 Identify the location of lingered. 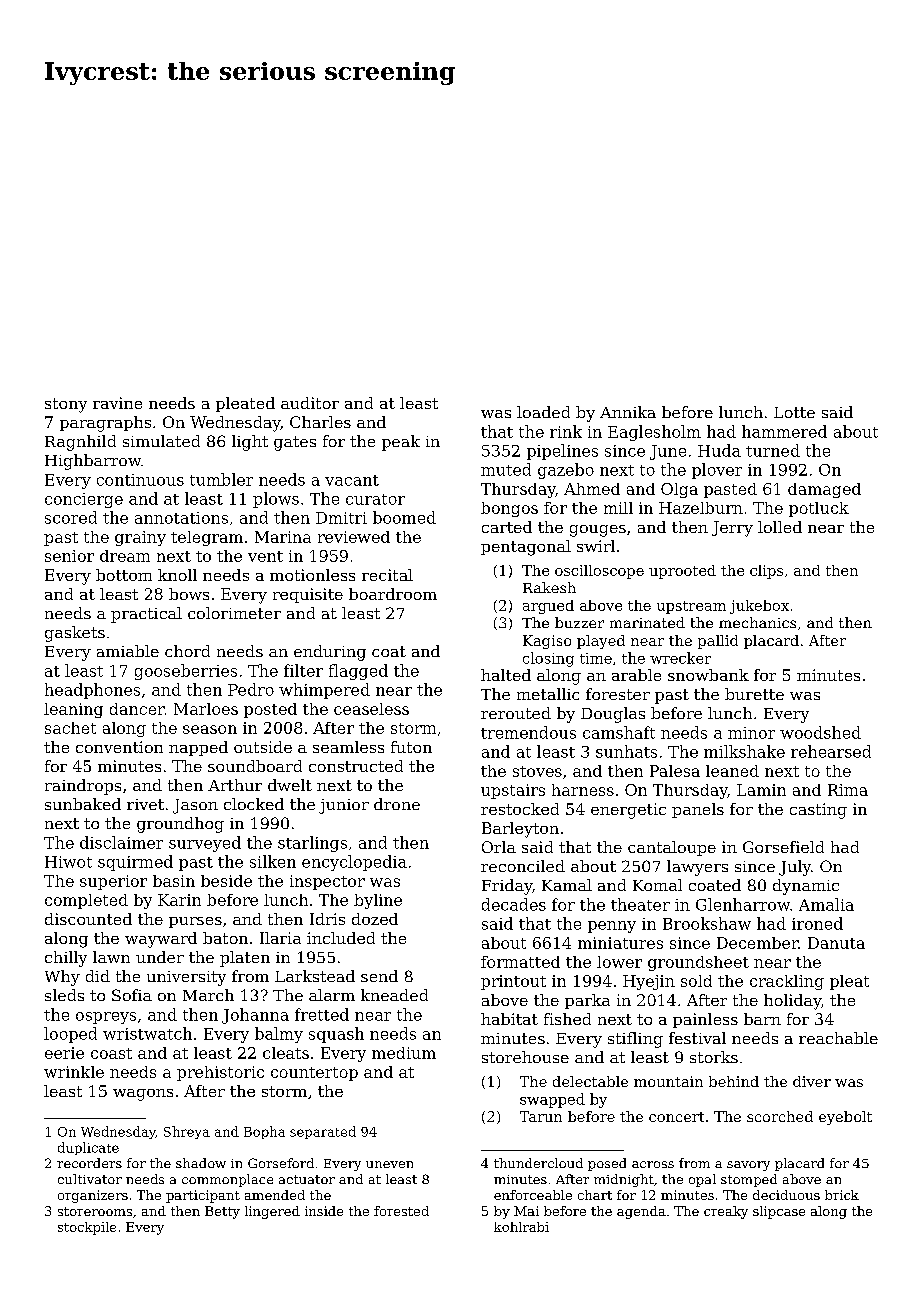
(272, 1212).
